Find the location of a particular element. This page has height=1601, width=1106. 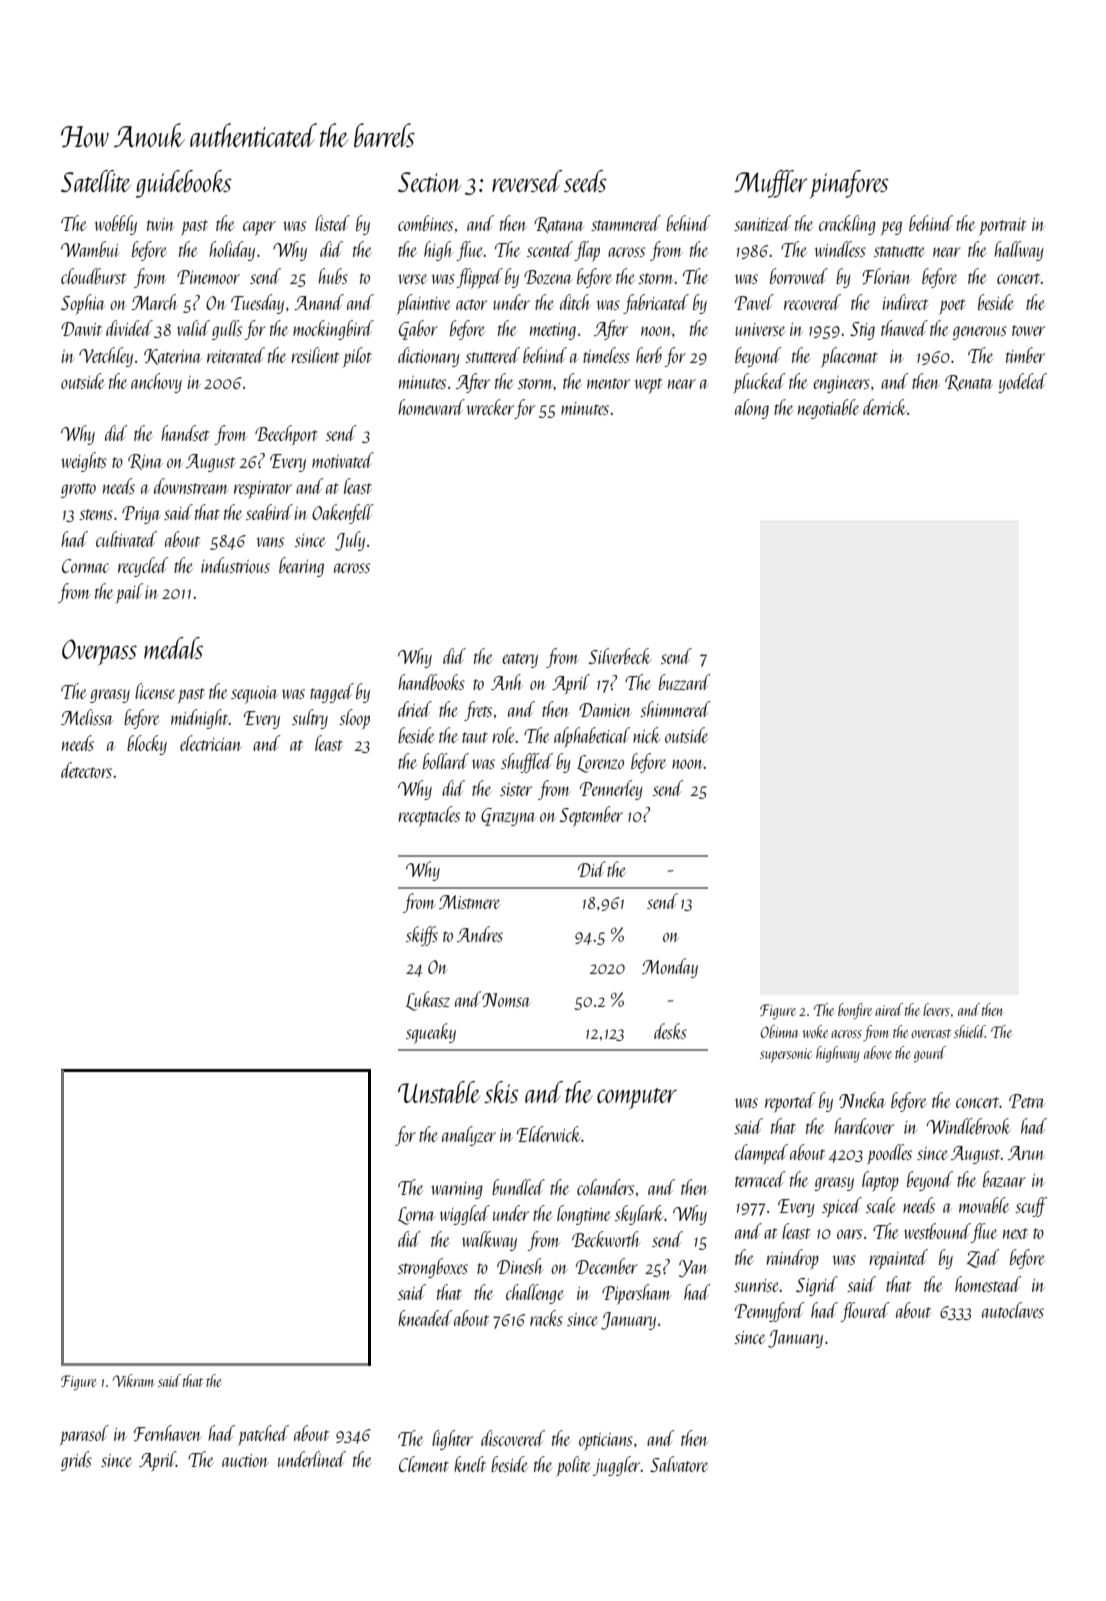

eatery is located at coordinates (520, 660).
